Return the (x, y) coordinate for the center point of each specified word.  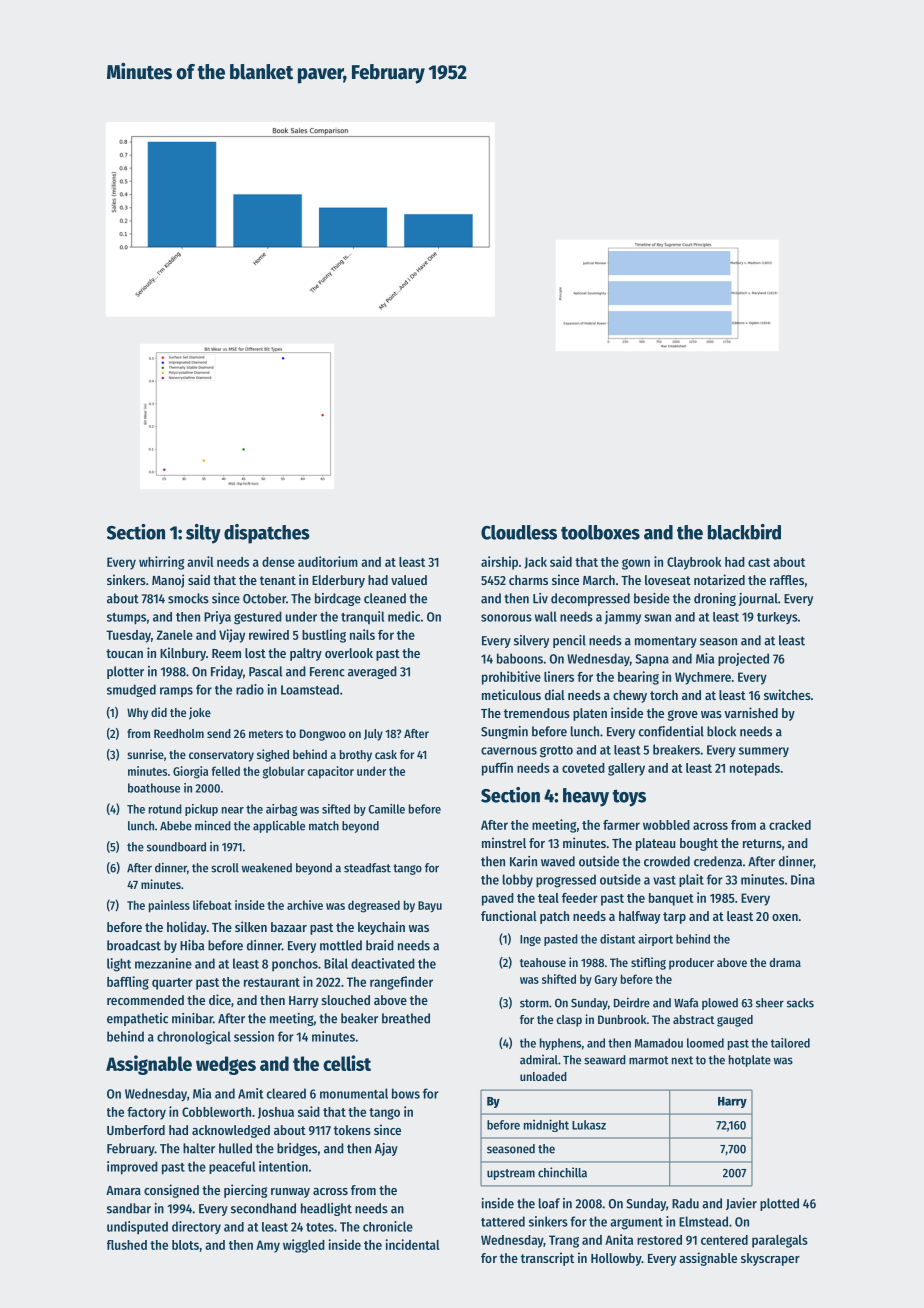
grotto (556, 752)
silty (203, 534)
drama (785, 962)
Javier (741, 1204)
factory (146, 1113)
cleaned (385, 598)
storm (534, 1003)
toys (629, 798)
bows (406, 1093)
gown (636, 564)
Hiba (192, 945)
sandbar (129, 1208)
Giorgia (190, 772)
